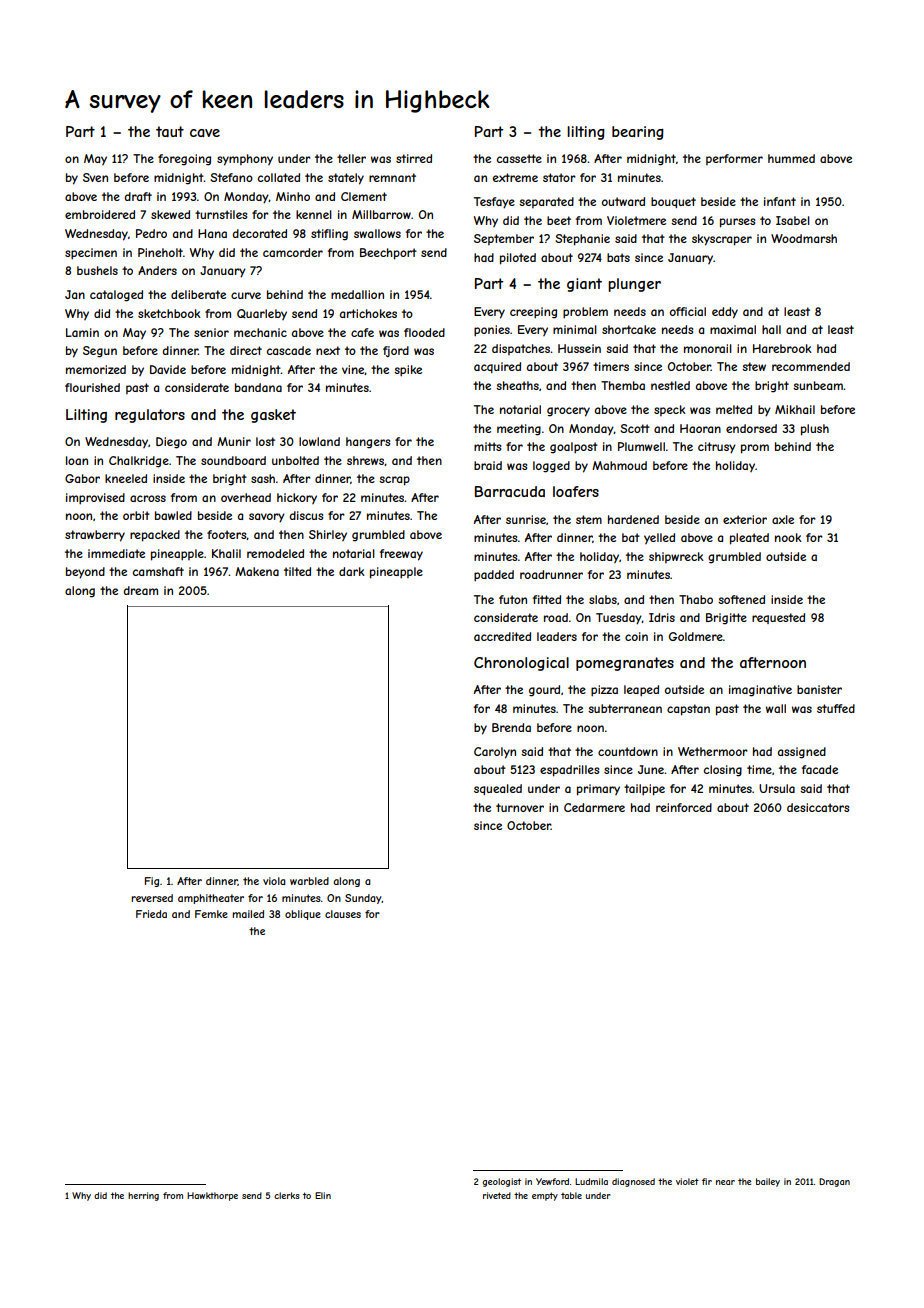  Describe the element at coordinates (818, 807) in the document. I see `desiccators` at that location.
